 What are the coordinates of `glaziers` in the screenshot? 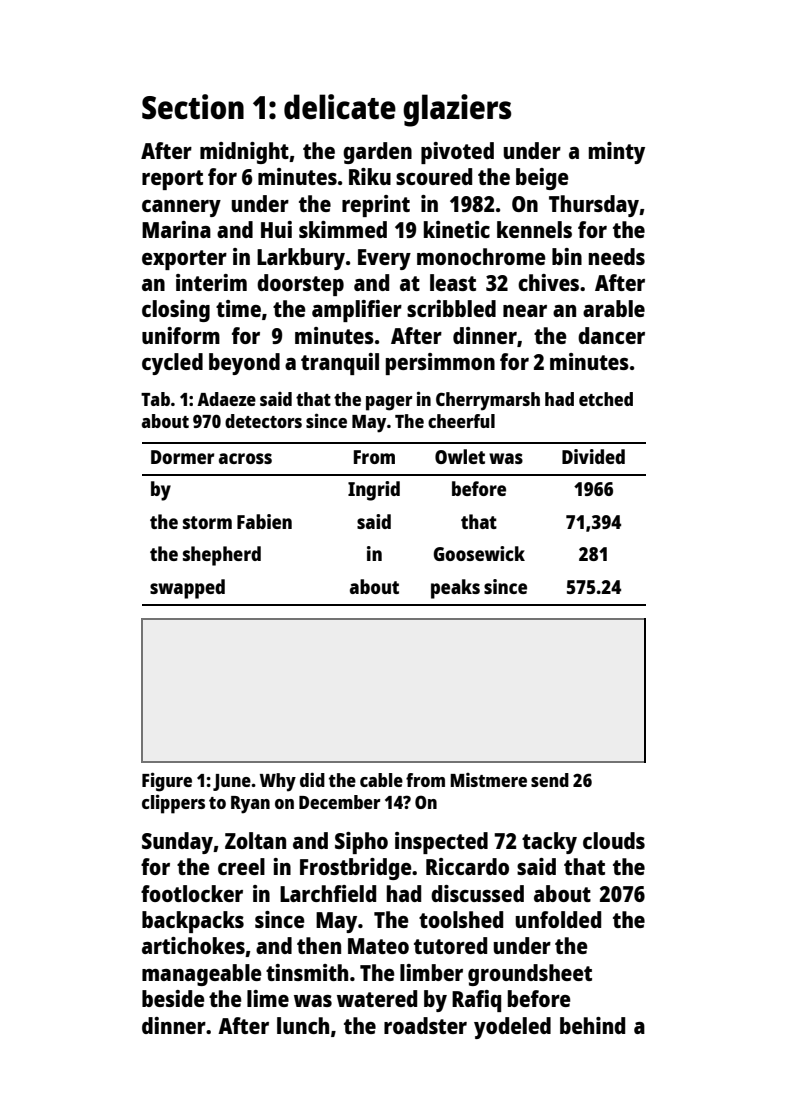 It's located at (457, 110).
